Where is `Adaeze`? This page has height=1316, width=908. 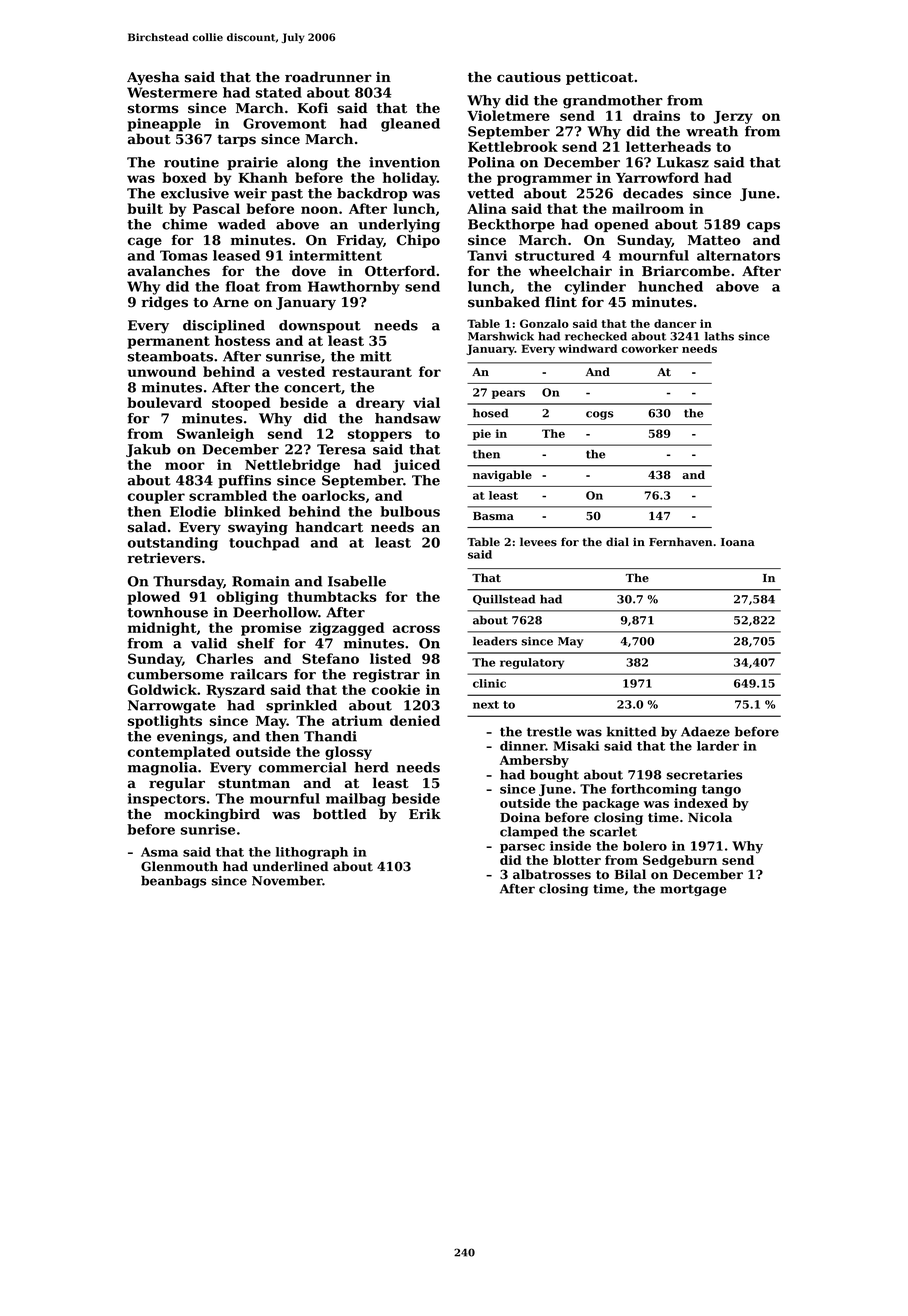
Adaeze is located at coordinates (705, 732).
